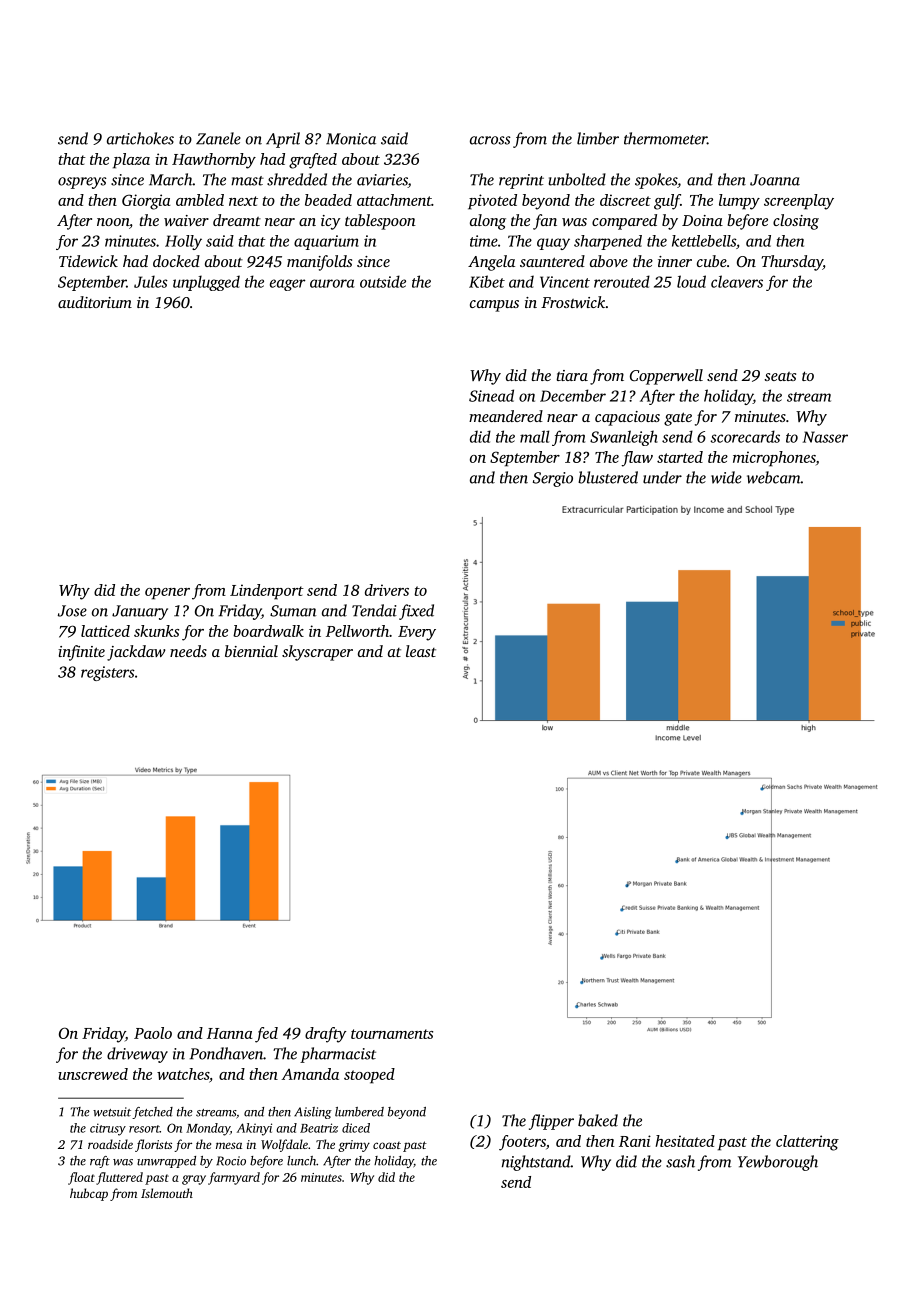 This screenshot has width=908, height=1316. I want to click on biennial, so click(251, 651).
